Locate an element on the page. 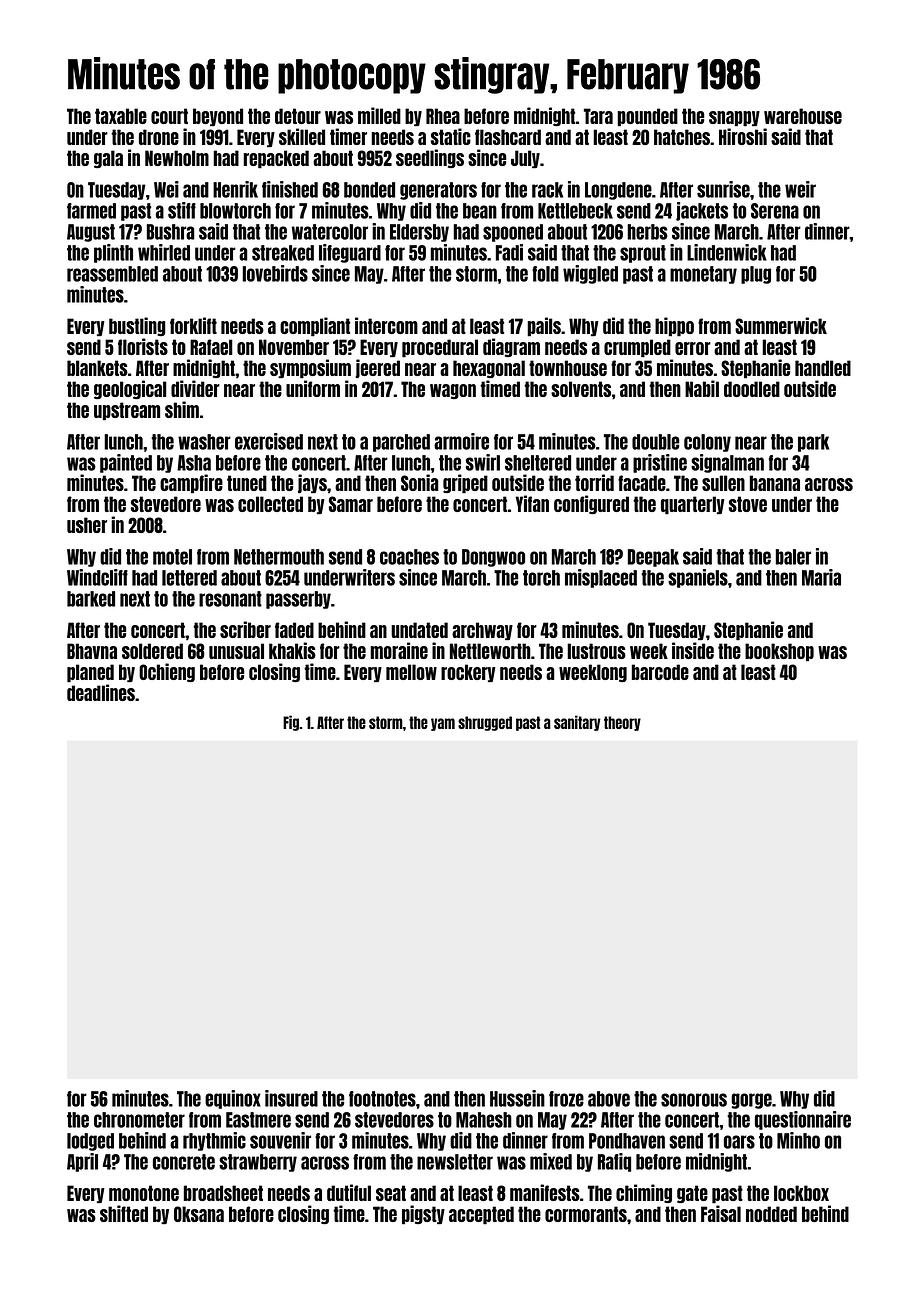  Maria is located at coordinates (821, 577).
